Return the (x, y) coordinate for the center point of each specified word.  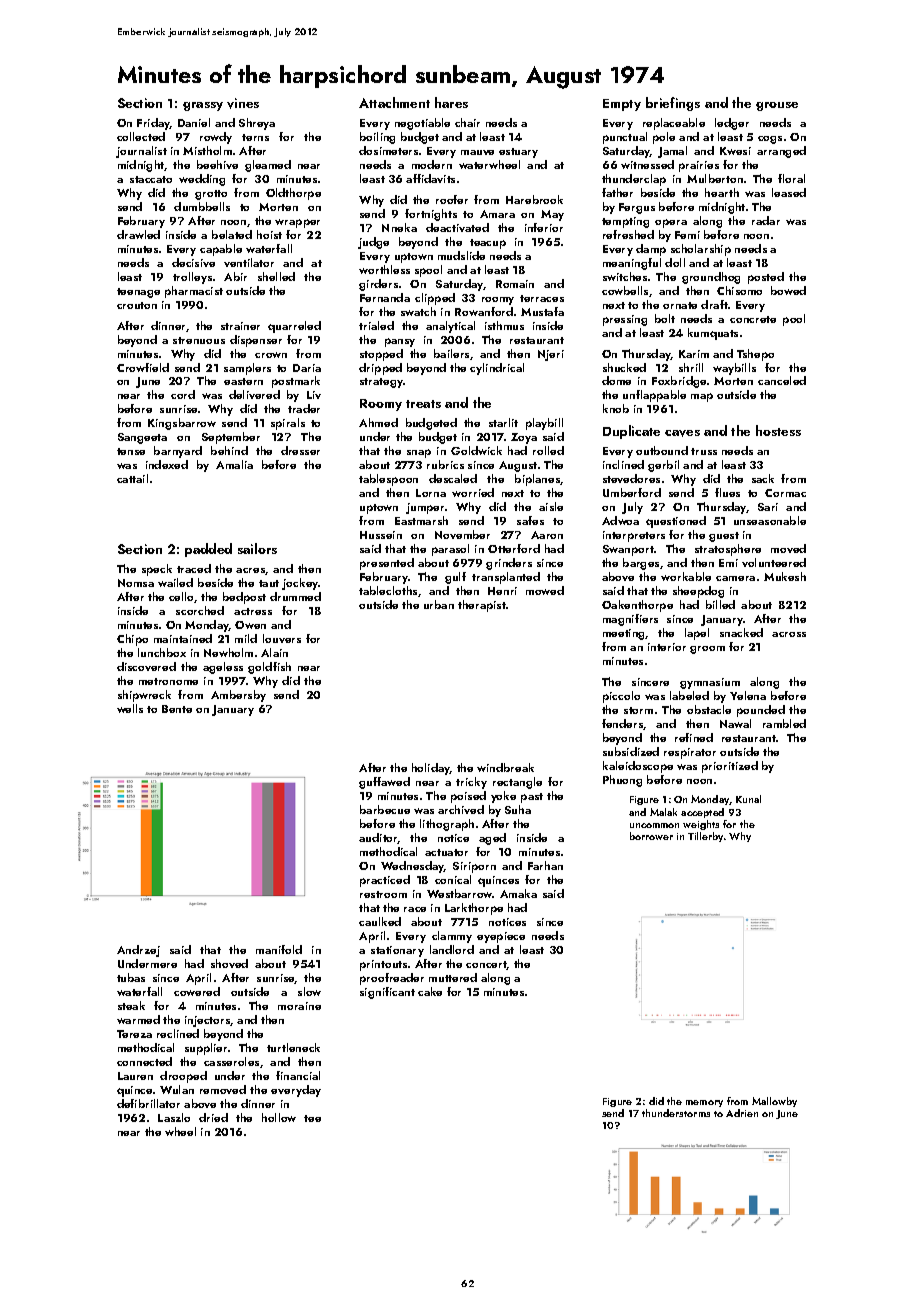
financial (298, 1075)
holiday (431, 769)
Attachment (394, 102)
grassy (203, 106)
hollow (279, 1117)
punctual (625, 138)
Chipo (132, 640)
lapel (697, 634)
